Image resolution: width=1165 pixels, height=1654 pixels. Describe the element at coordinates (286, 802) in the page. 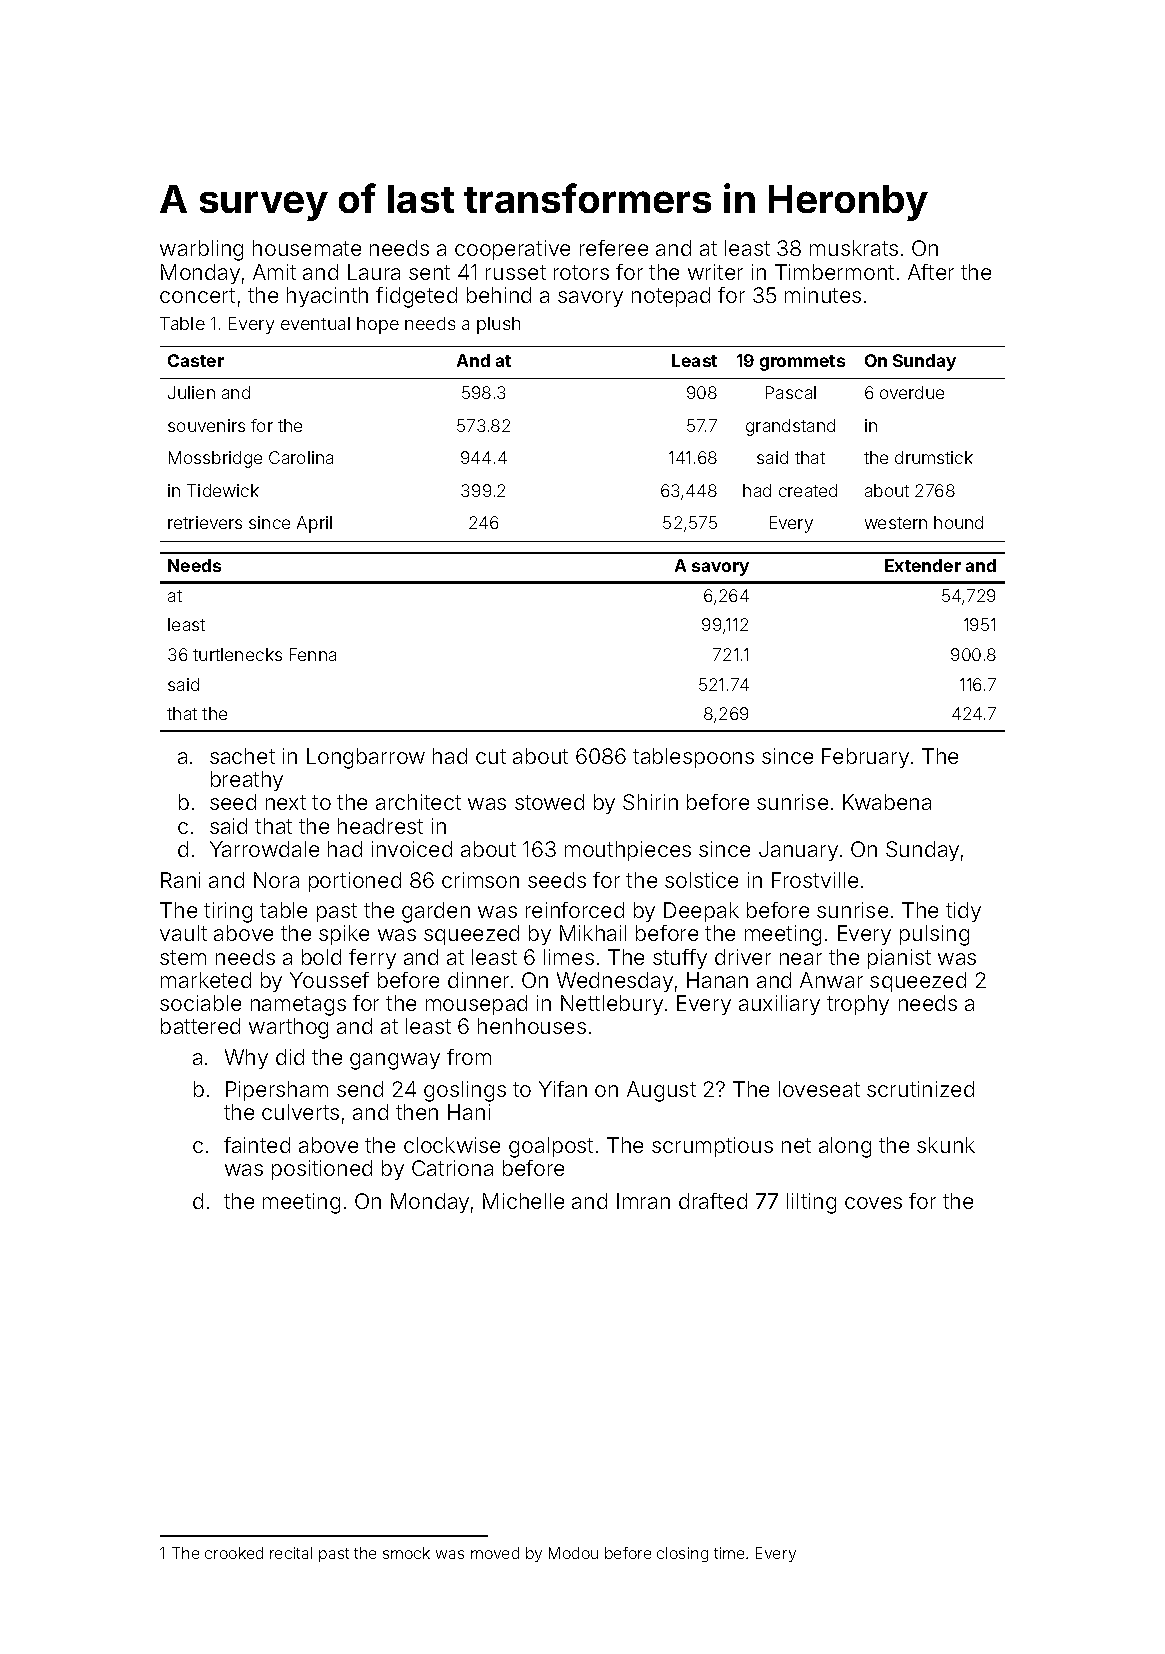

I see `next` at that location.
